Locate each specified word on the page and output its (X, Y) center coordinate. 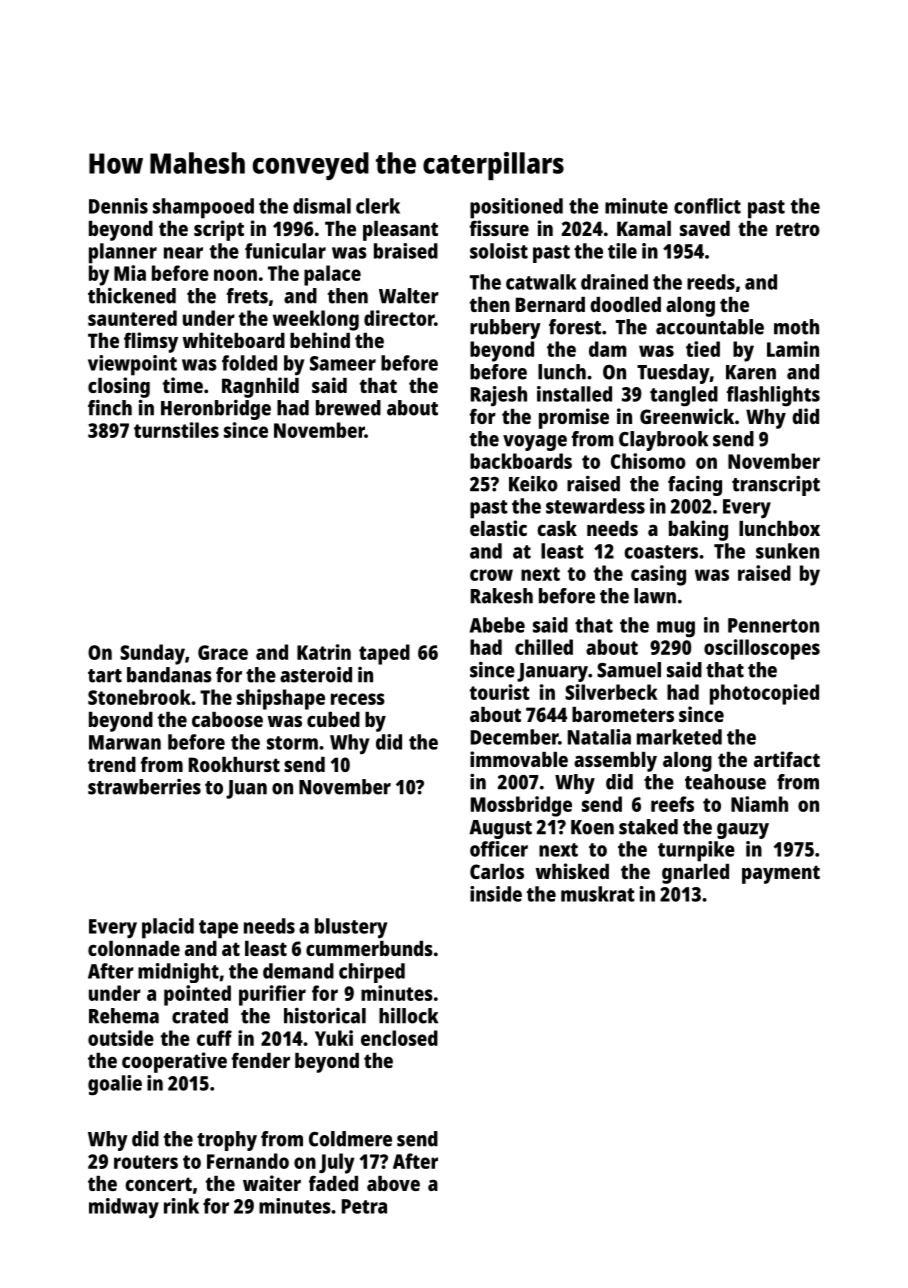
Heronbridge (216, 410)
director (399, 318)
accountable (710, 327)
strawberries (144, 787)
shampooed (203, 208)
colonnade (134, 948)
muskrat (598, 894)
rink (181, 1206)
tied (703, 349)
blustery (351, 928)
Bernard (550, 304)
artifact (787, 759)
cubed (333, 719)
